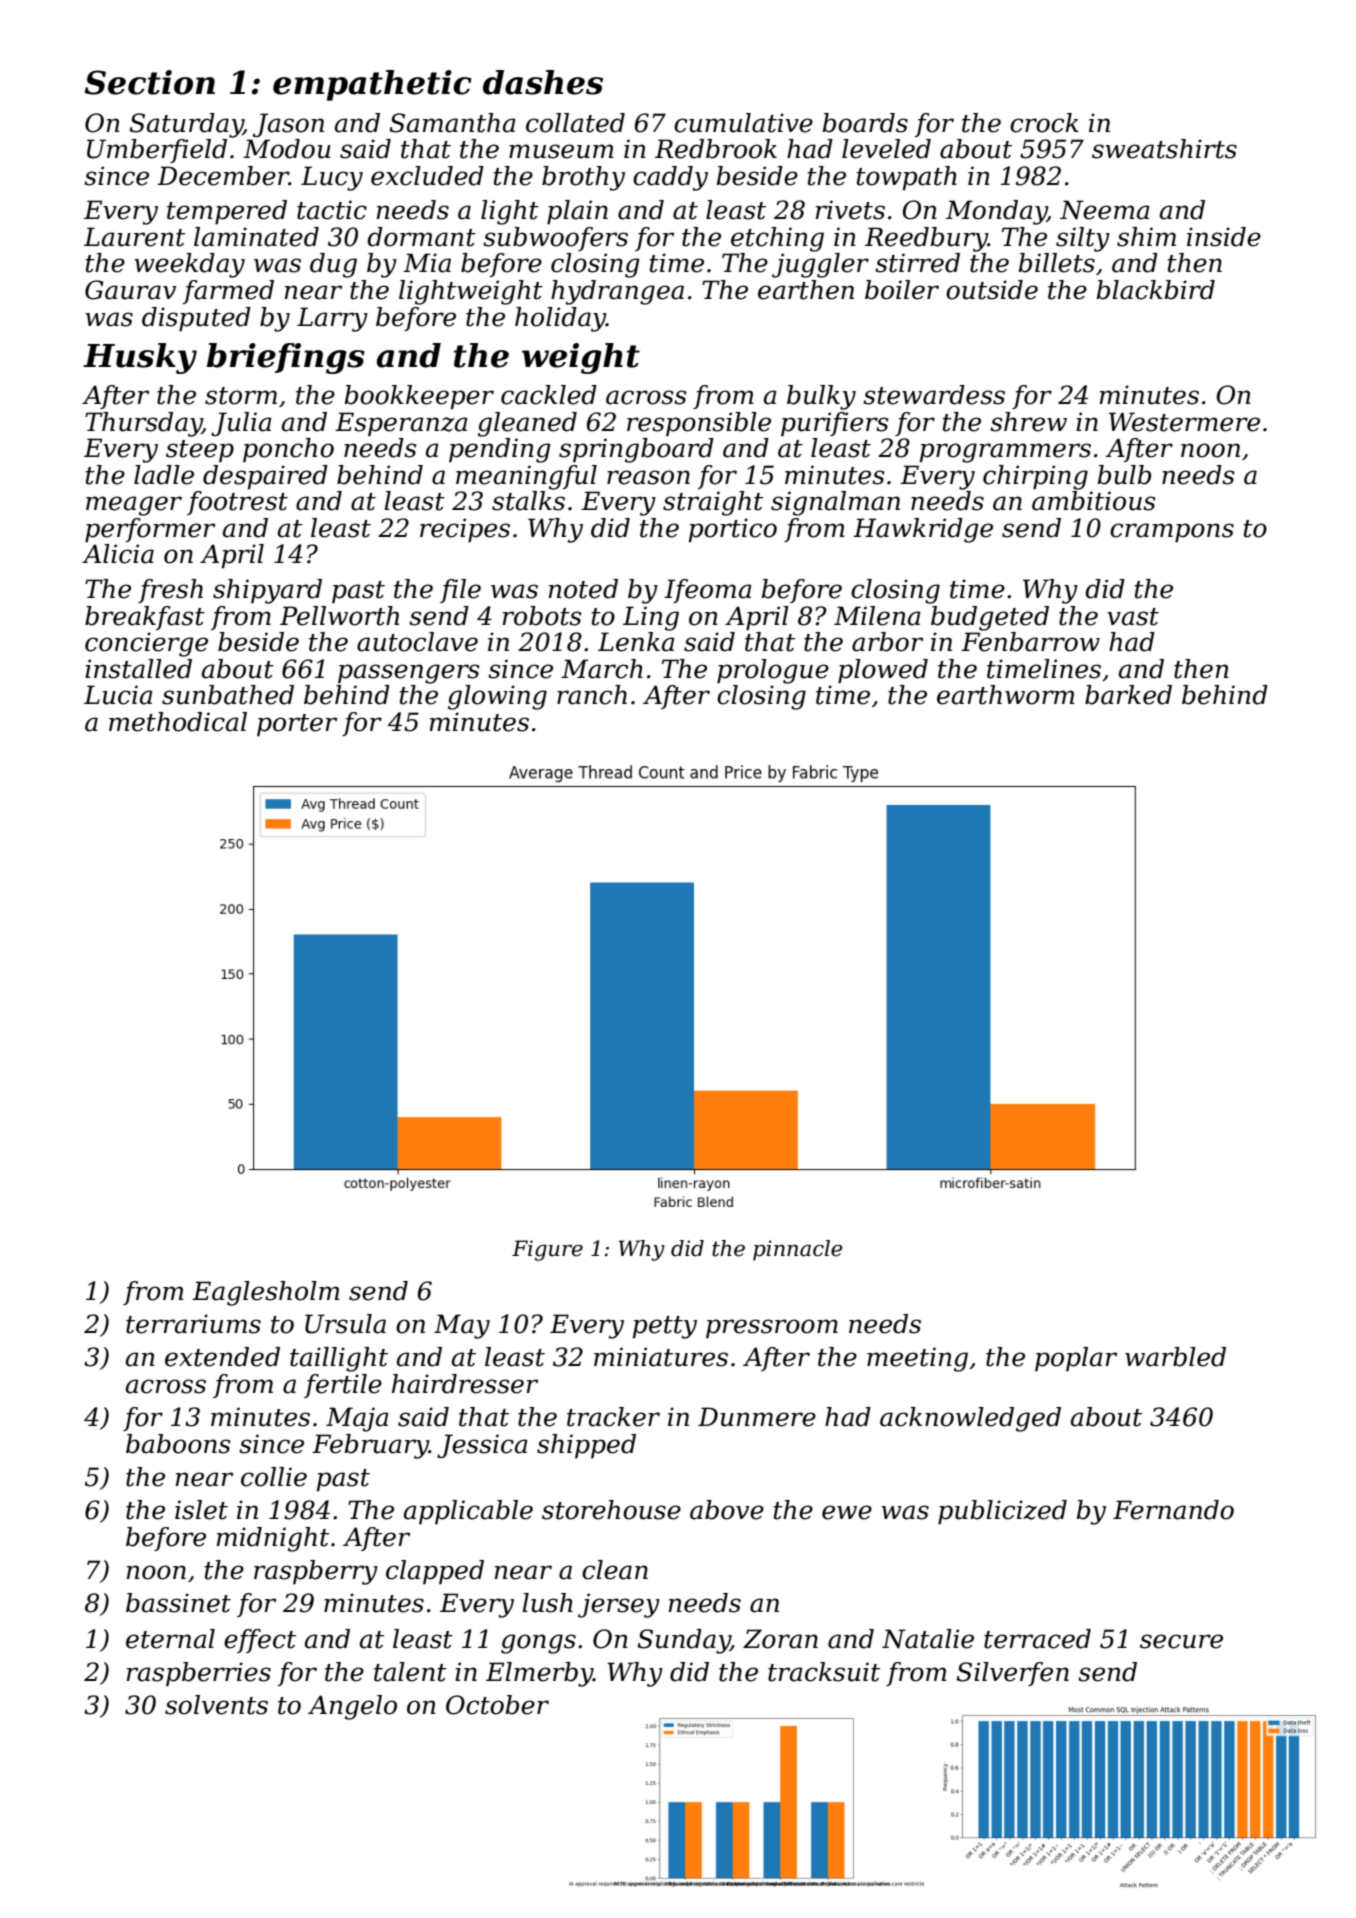 This screenshot has height=1918, width=1356. What do you see at coordinates (592, 695) in the screenshot?
I see `ranch` at bounding box center [592, 695].
